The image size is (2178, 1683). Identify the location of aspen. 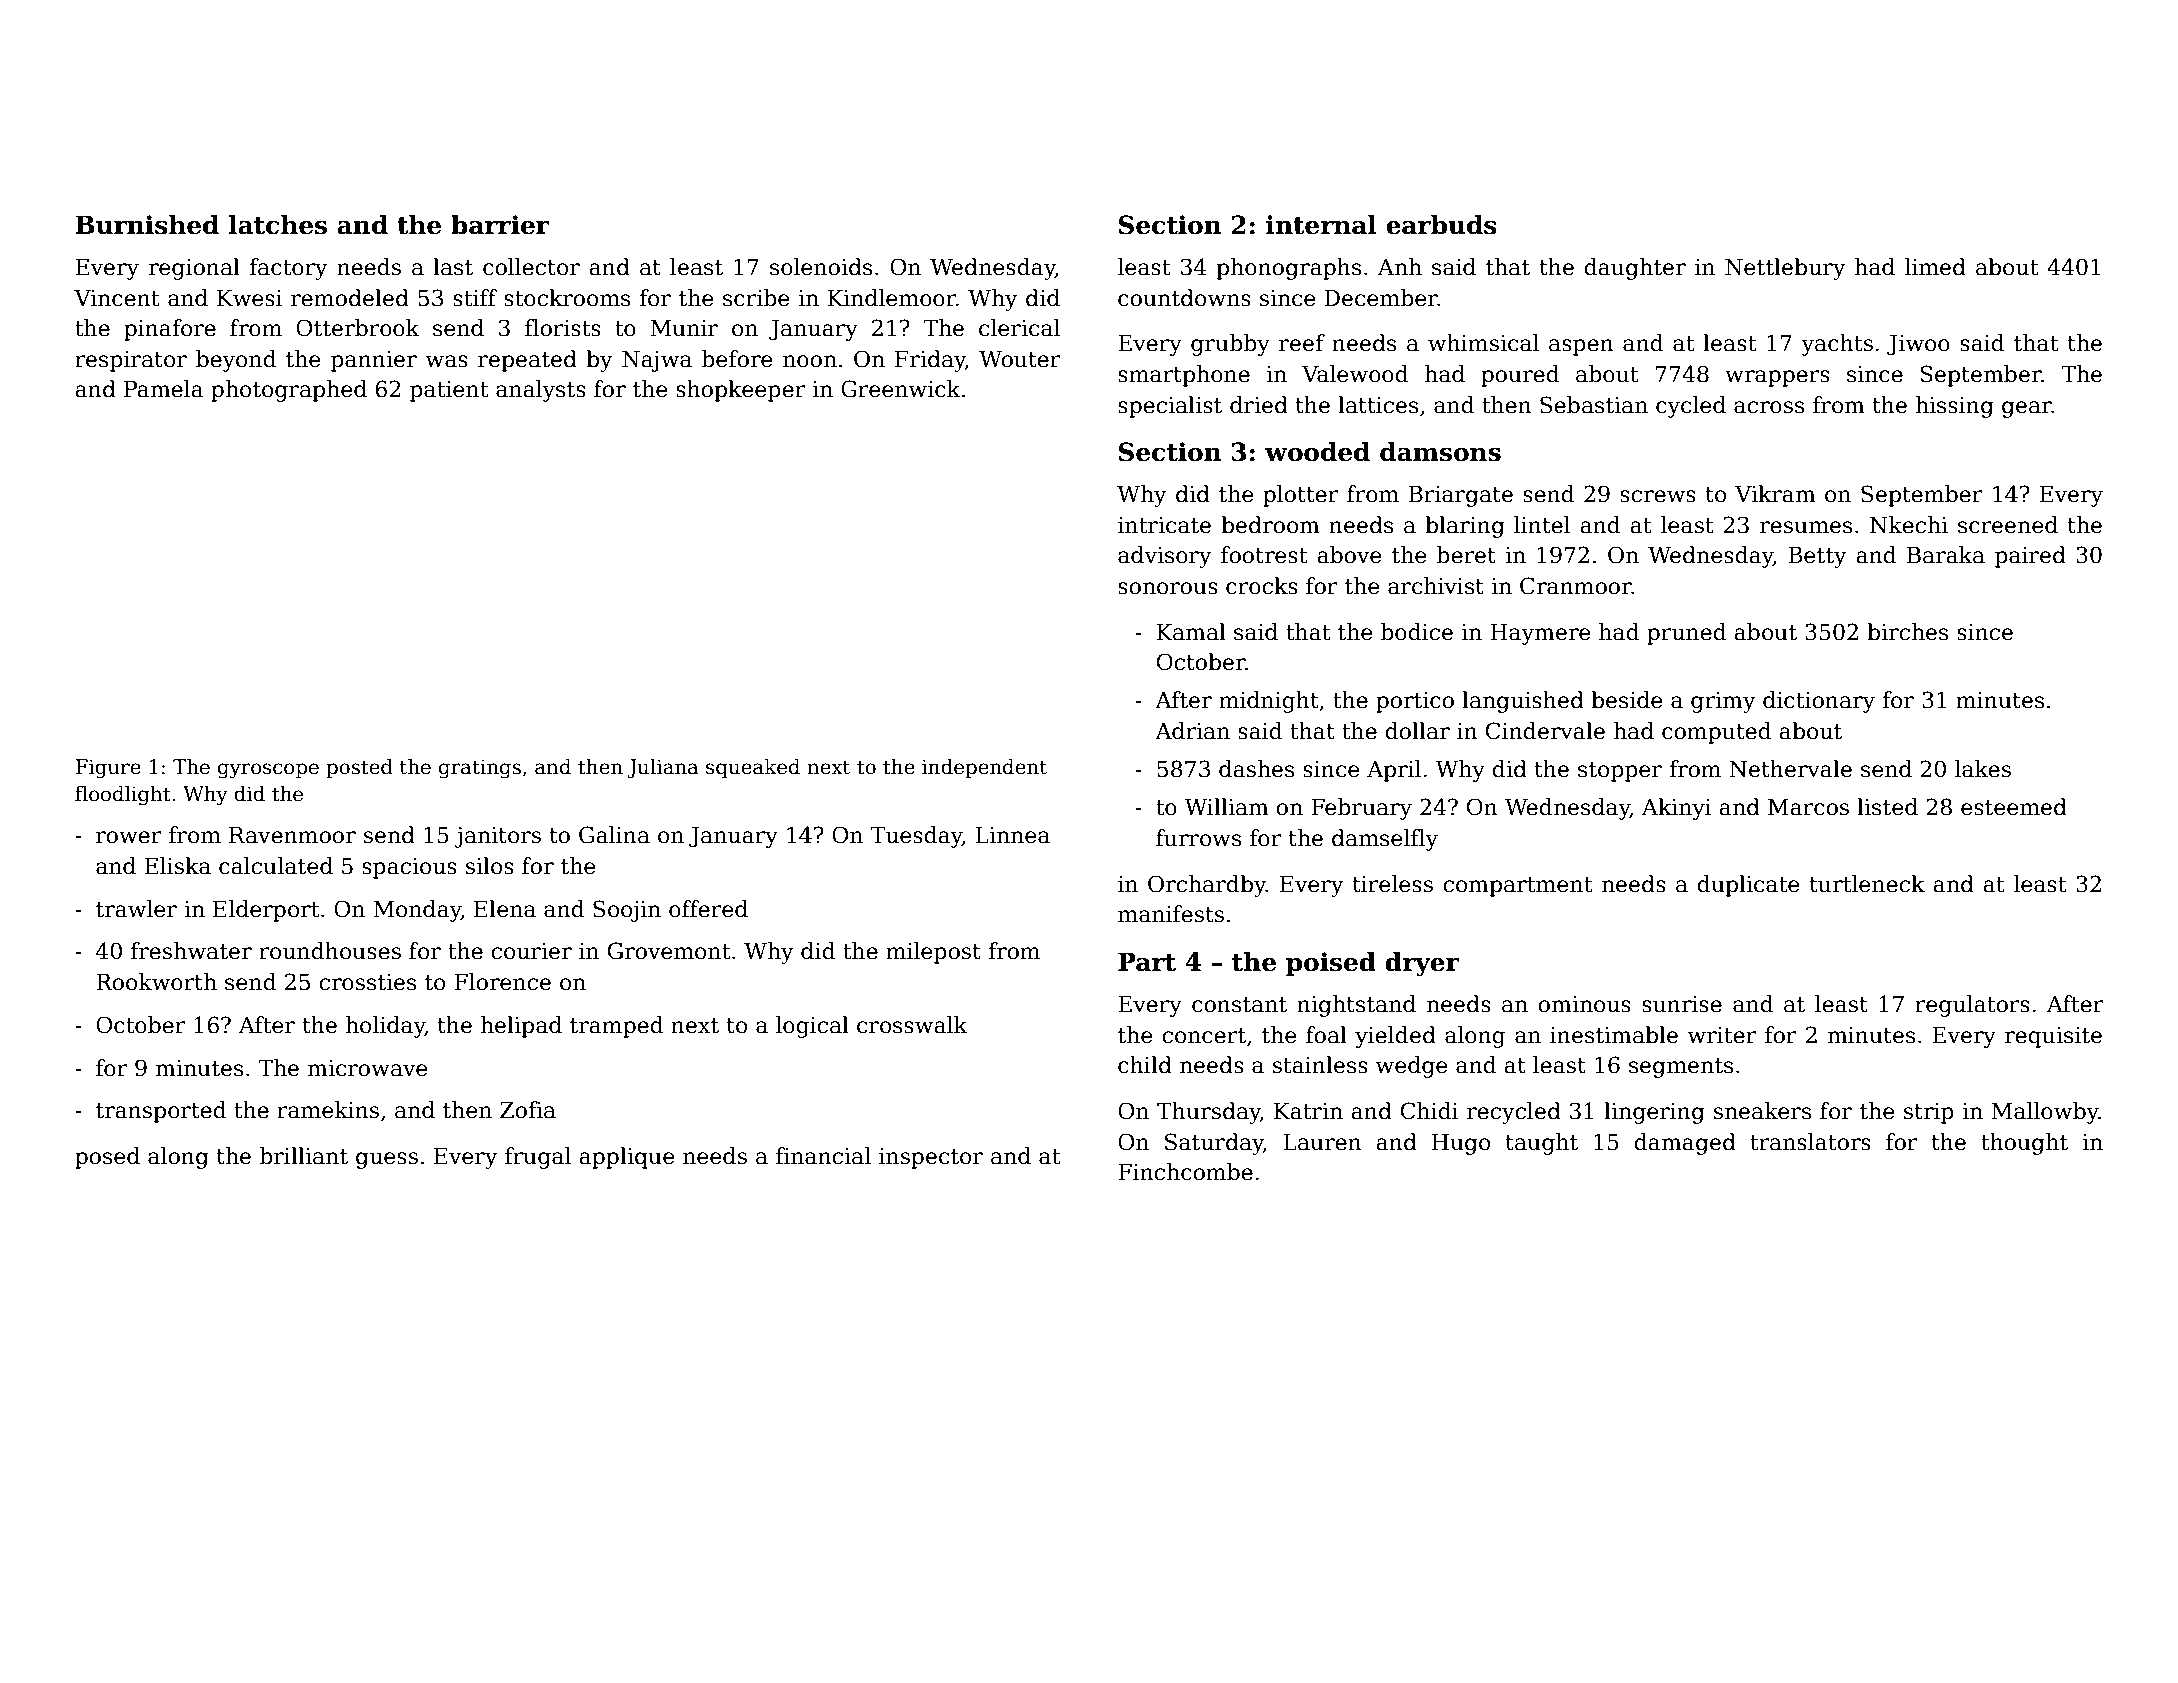
(1581, 347).
